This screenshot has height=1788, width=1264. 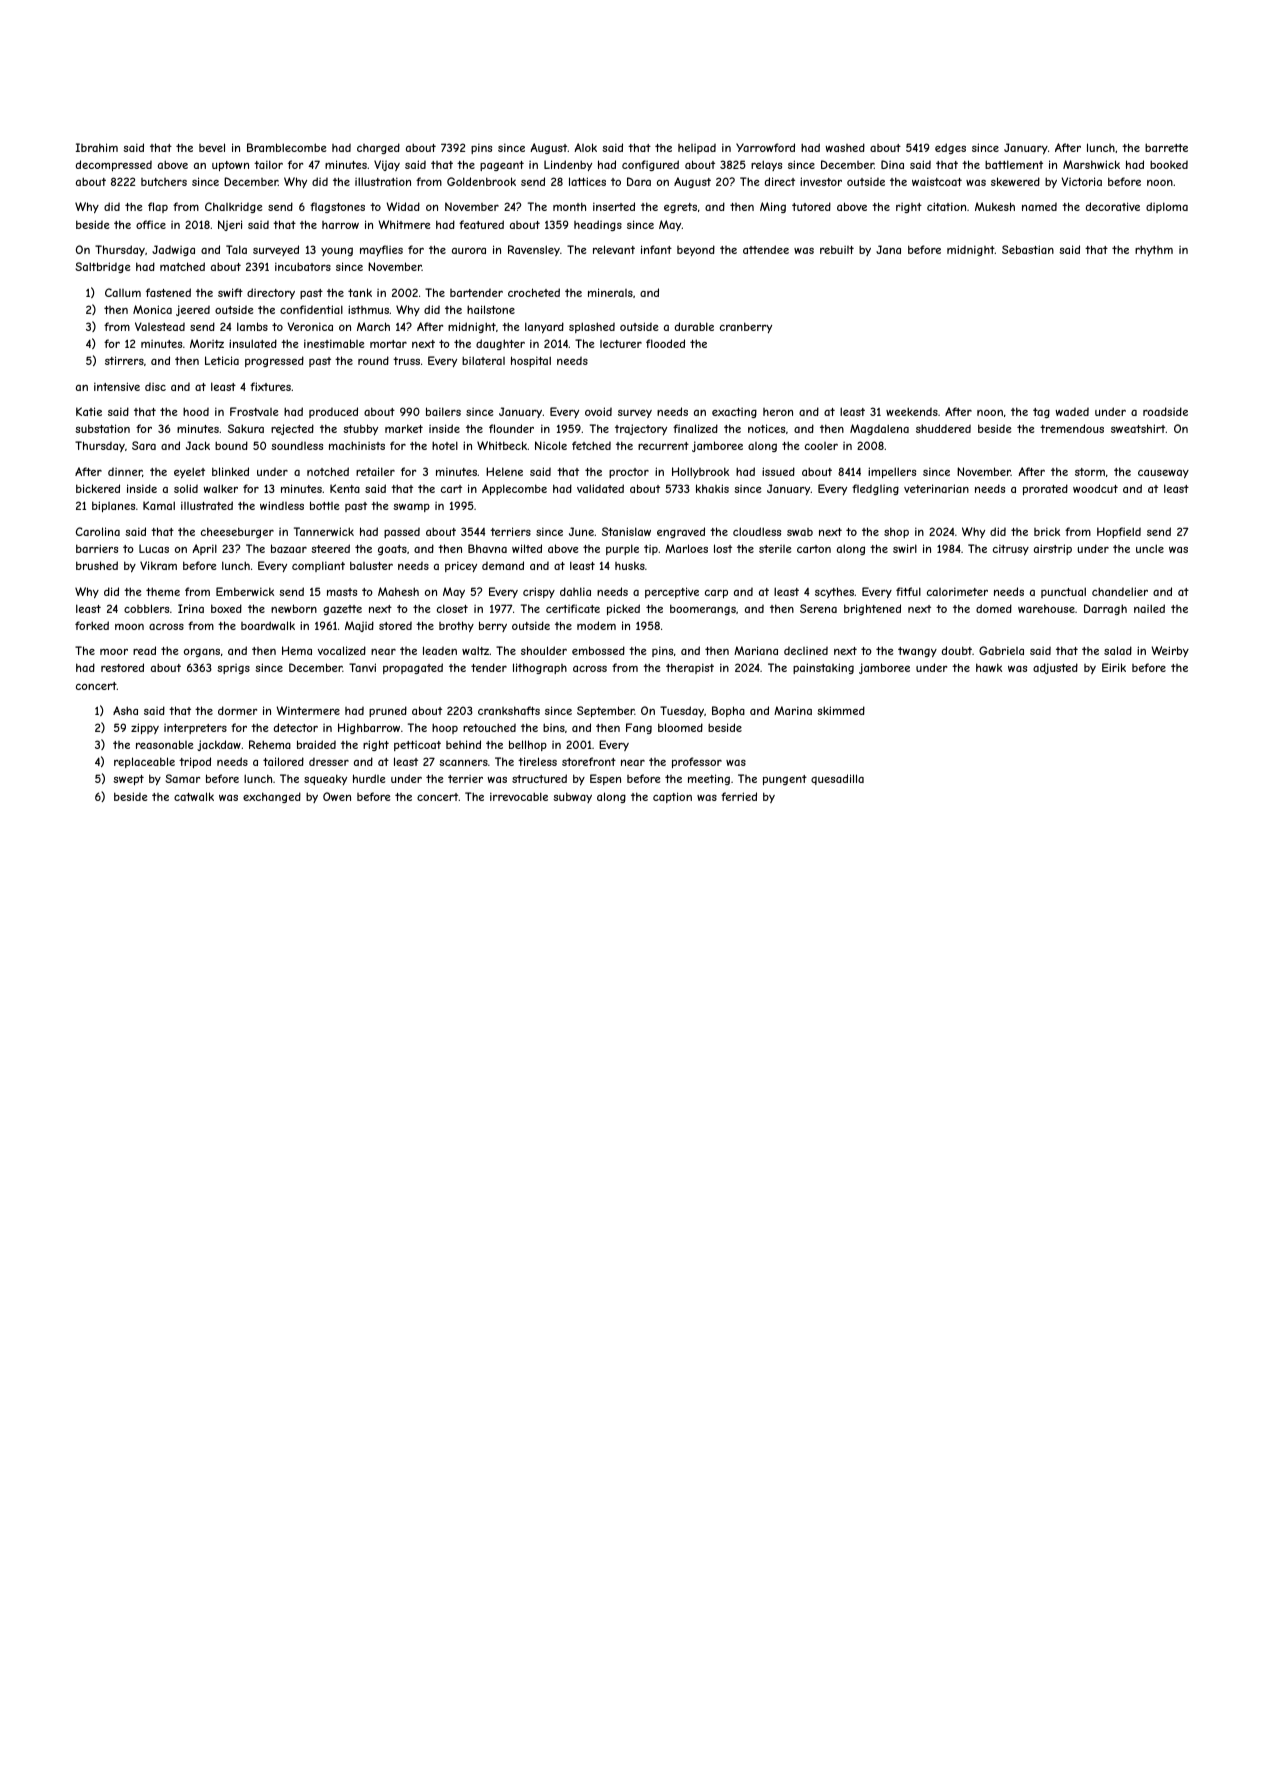 I want to click on impellers, so click(x=892, y=472).
